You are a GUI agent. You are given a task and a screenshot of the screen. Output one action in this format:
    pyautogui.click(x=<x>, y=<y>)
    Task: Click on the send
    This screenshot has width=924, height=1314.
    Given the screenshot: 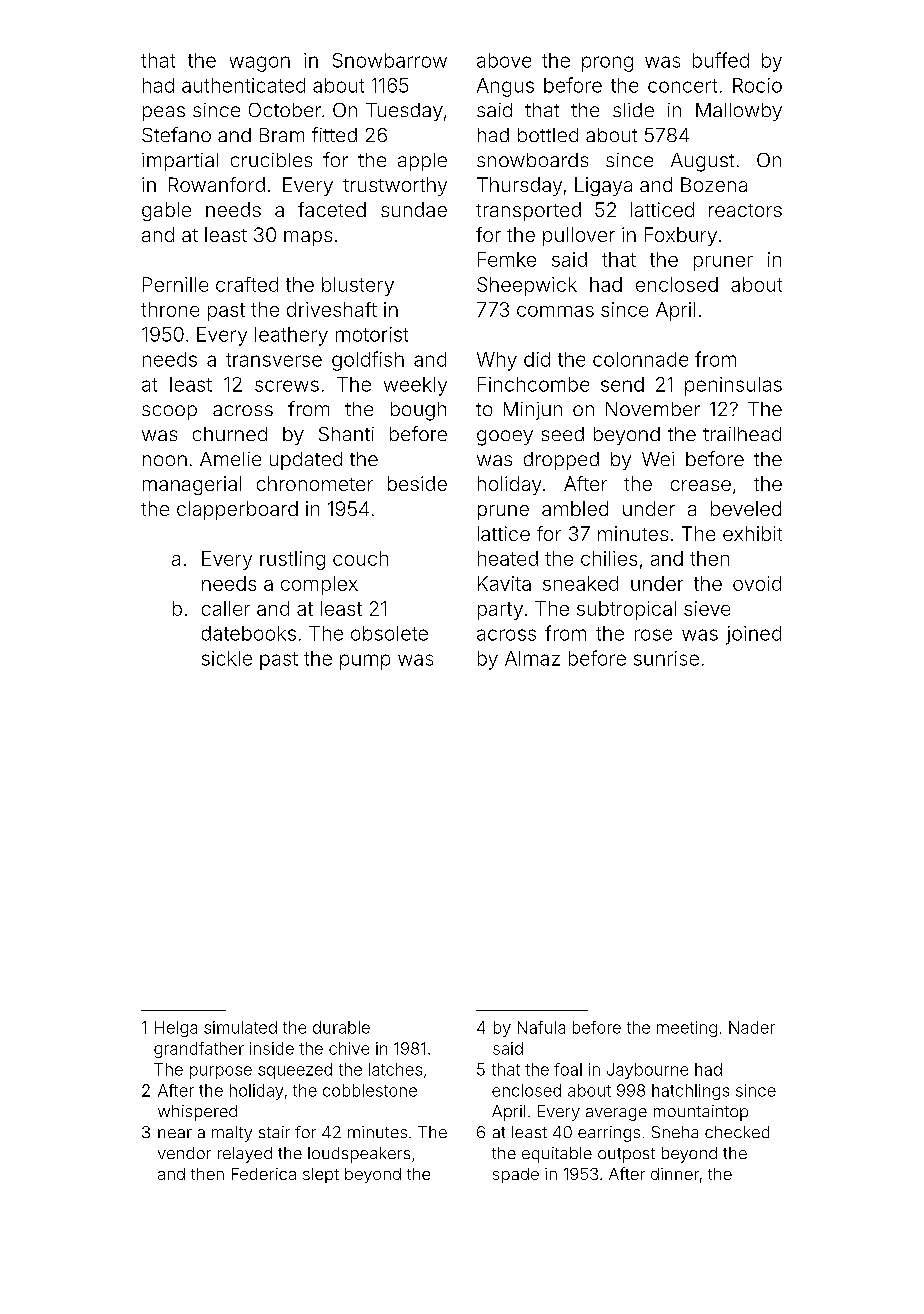 What is the action you would take?
    pyautogui.click(x=622, y=384)
